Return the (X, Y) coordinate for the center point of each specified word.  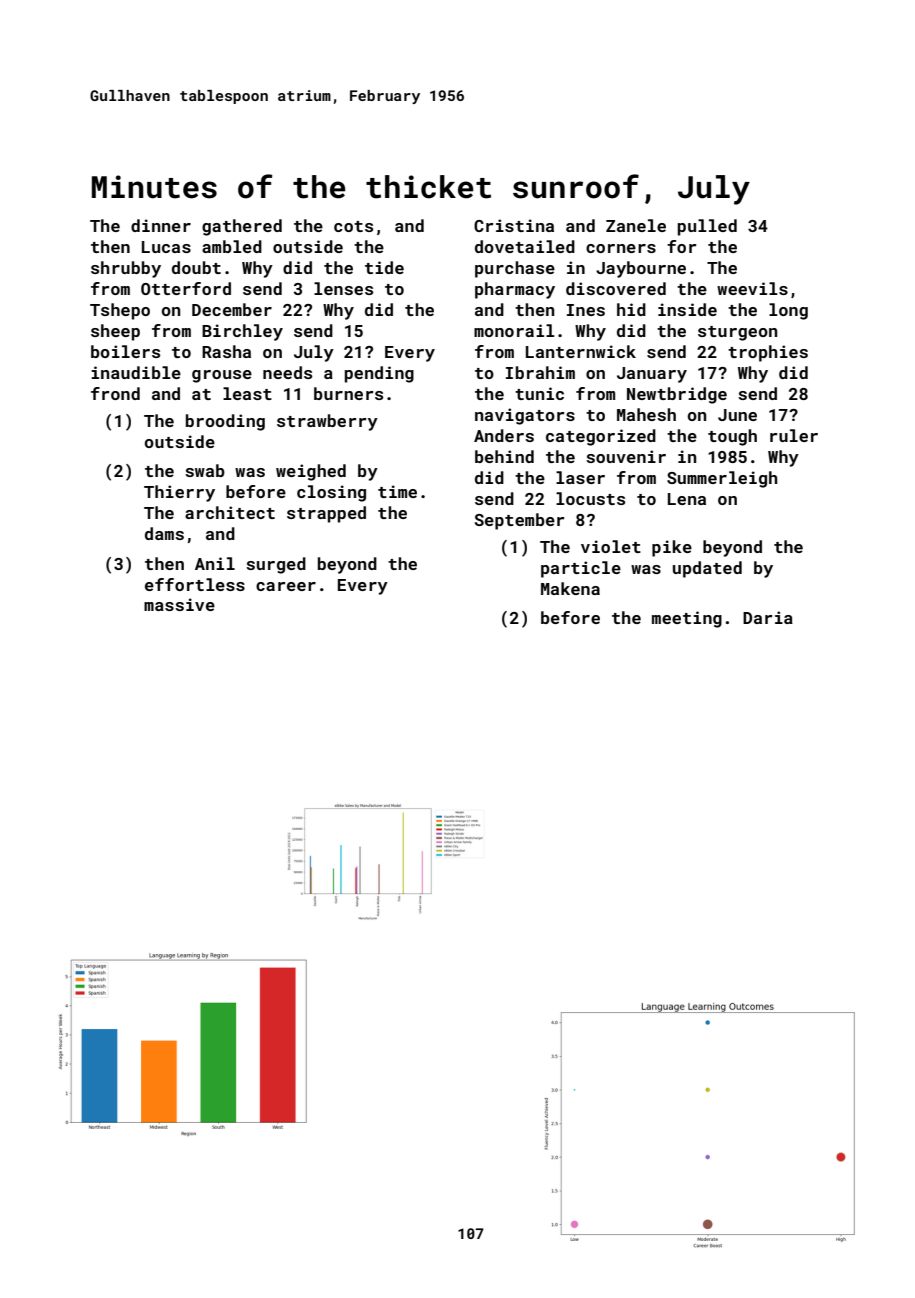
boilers (125, 351)
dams (164, 533)
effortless (195, 584)
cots (353, 226)
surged (276, 565)
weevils (752, 288)
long (788, 311)
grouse (222, 376)
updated (707, 569)
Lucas (166, 247)
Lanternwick (581, 351)
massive (179, 604)
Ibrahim (540, 372)
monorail (514, 330)
